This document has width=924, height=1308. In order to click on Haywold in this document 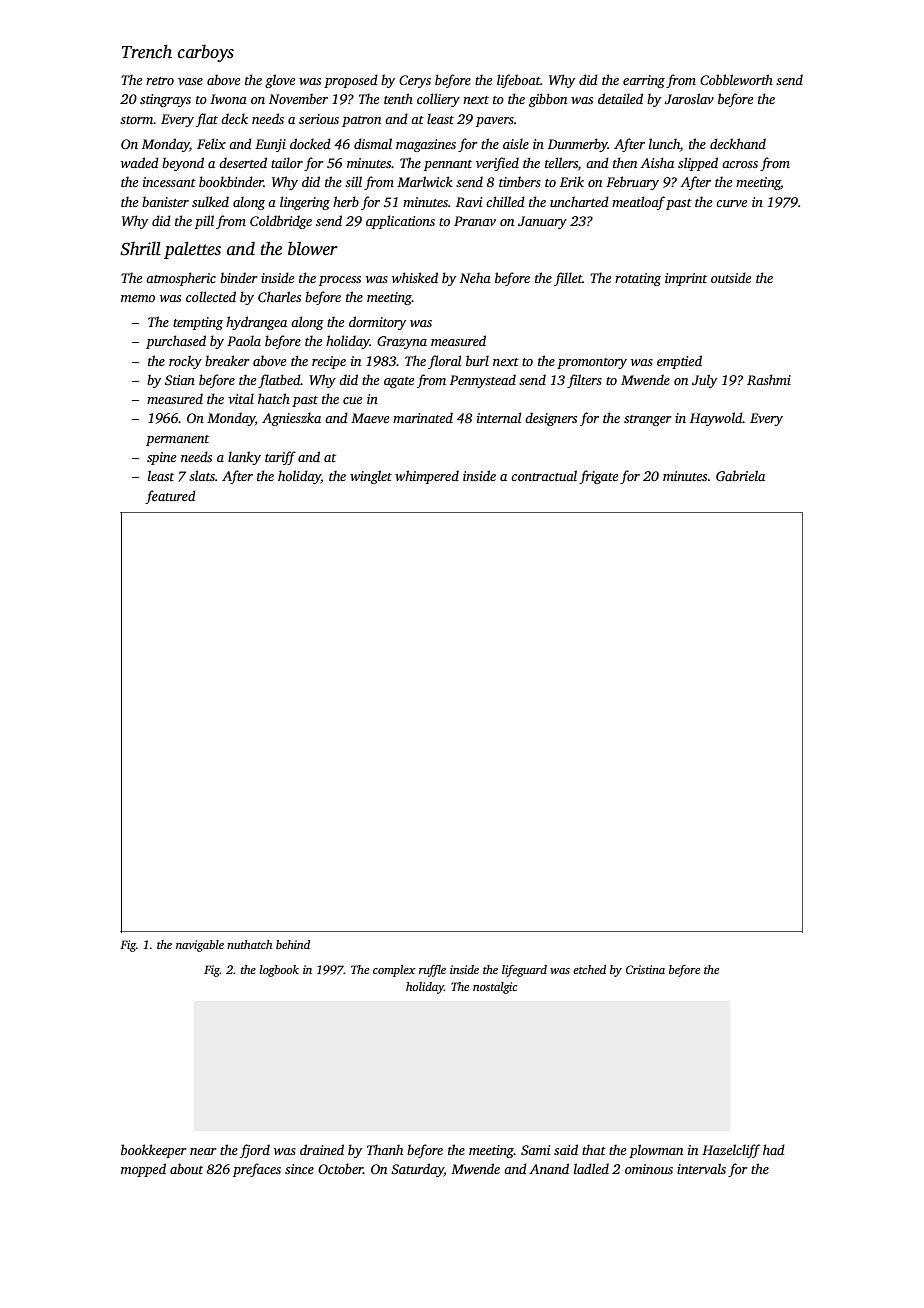, I will do `click(716, 419)`.
